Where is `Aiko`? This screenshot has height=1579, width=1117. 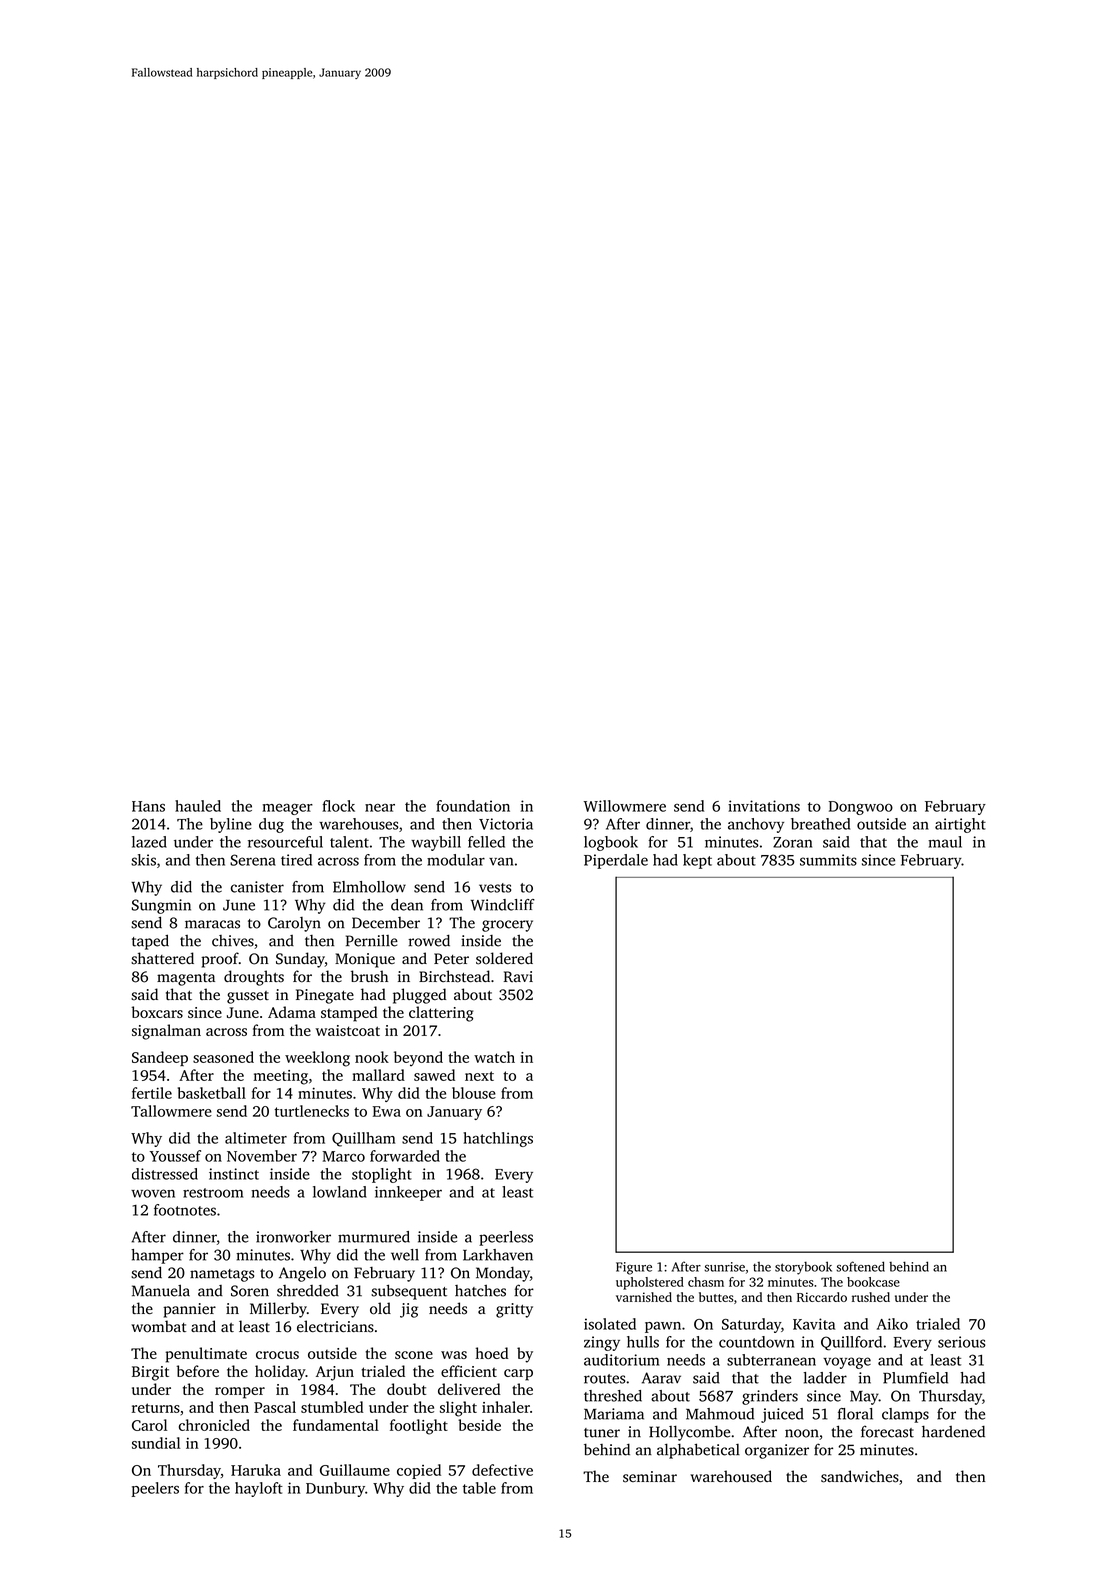 Aiko is located at coordinates (892, 1324).
